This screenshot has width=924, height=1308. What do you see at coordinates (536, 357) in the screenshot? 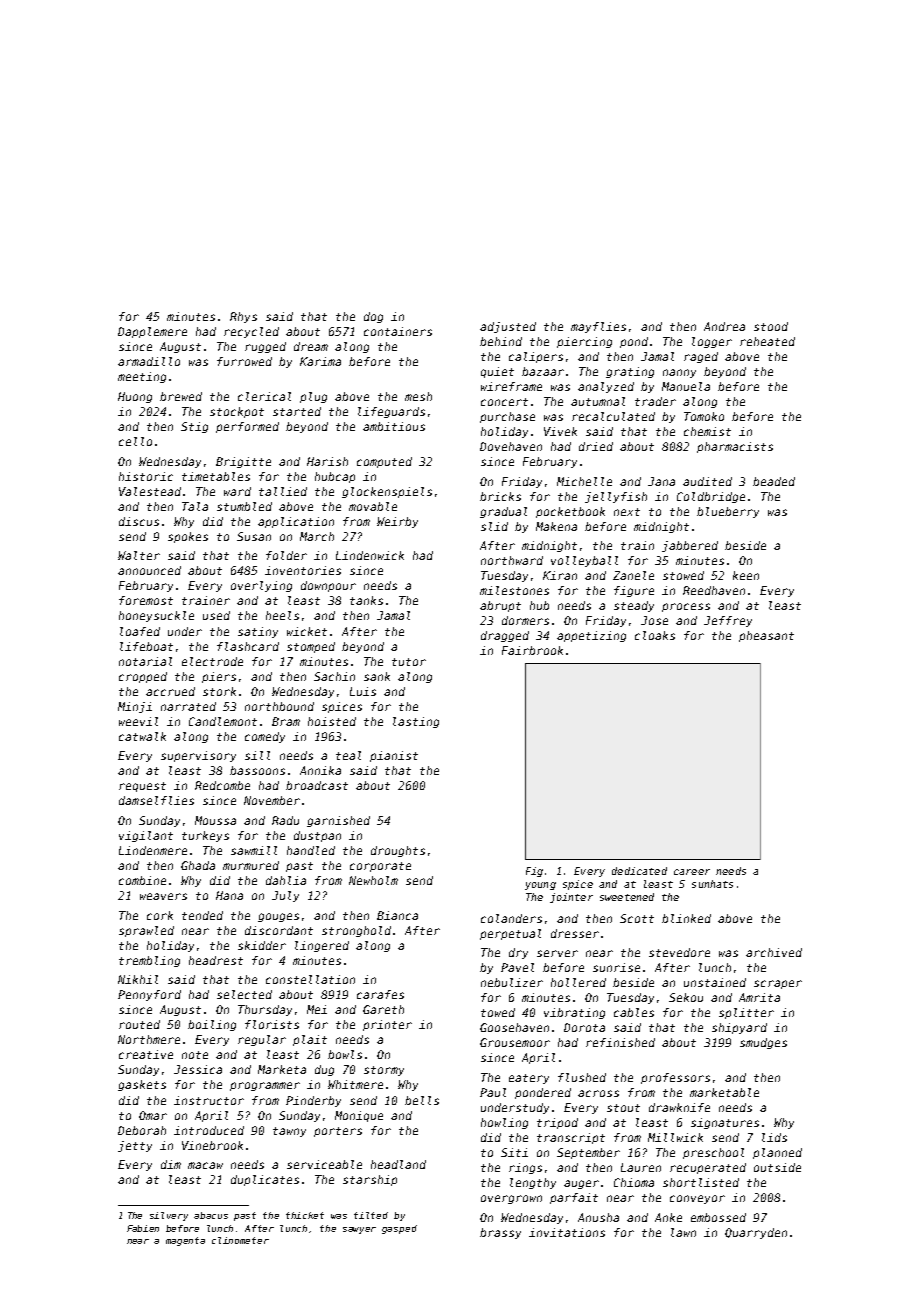
I see `calipers` at bounding box center [536, 357].
